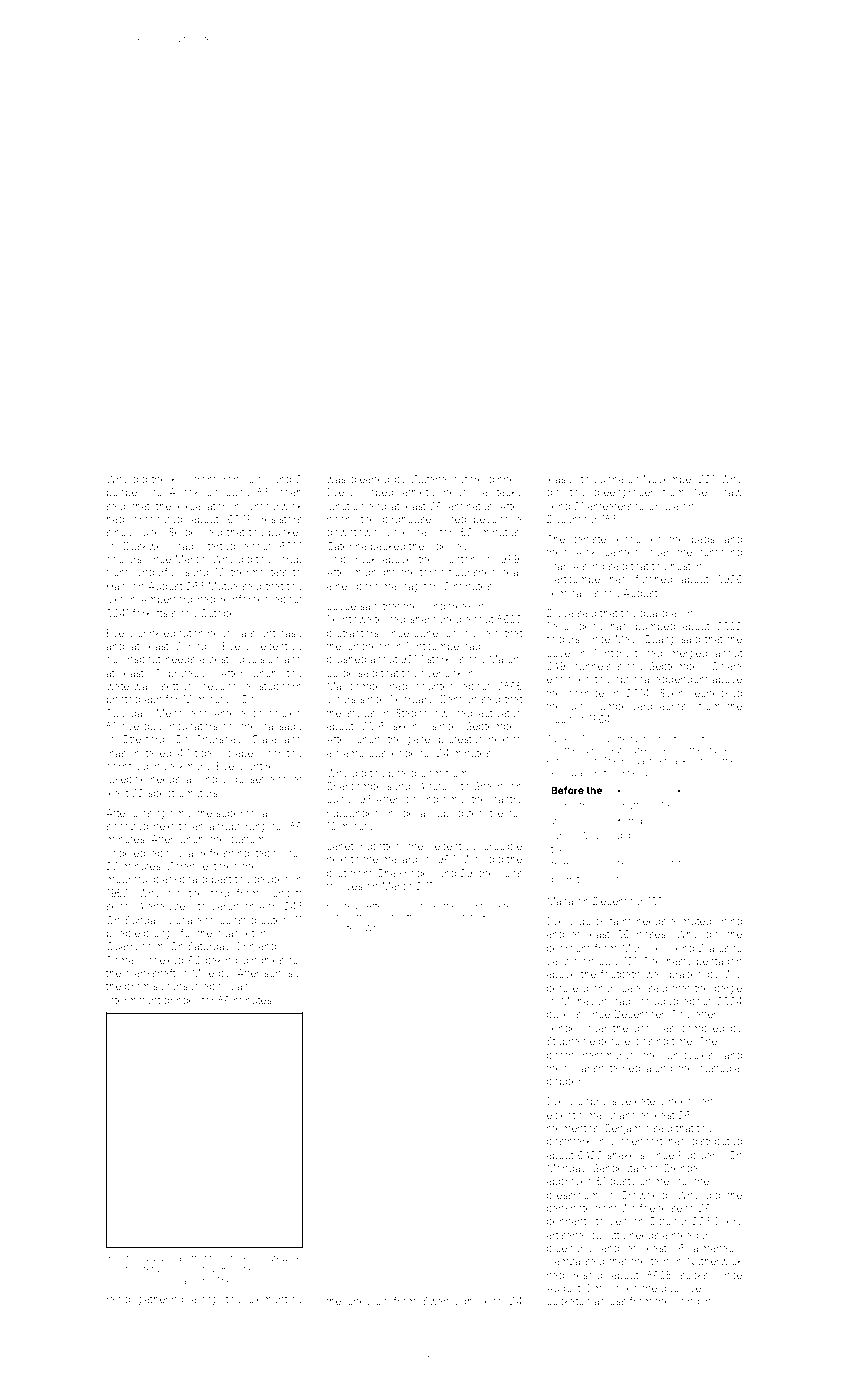 The height and width of the screenshot is (1400, 849). What do you see at coordinates (562, 961) in the screenshot?
I see `Laszlo` at bounding box center [562, 961].
